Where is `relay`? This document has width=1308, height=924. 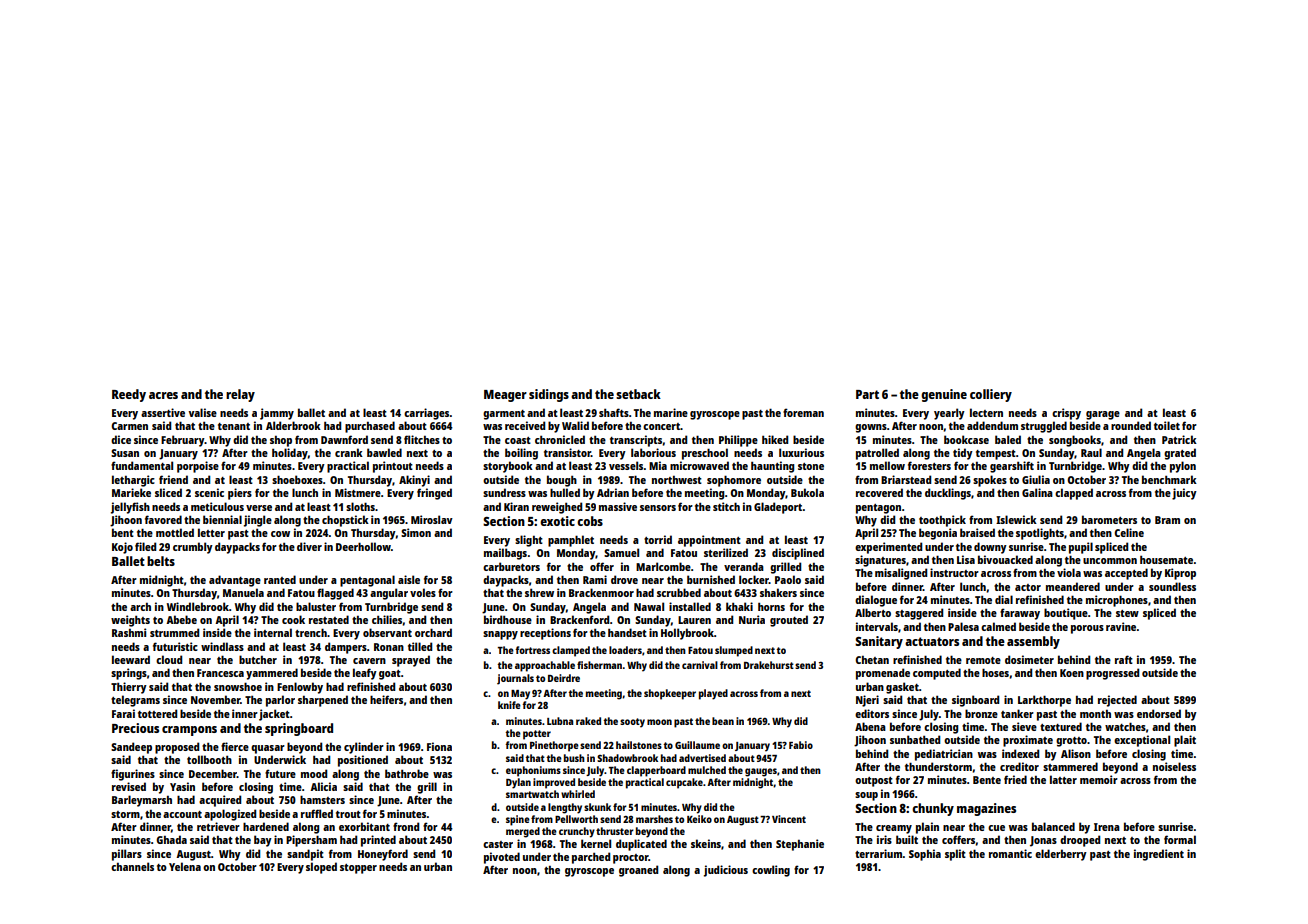
relay is located at coordinates (240, 395).
